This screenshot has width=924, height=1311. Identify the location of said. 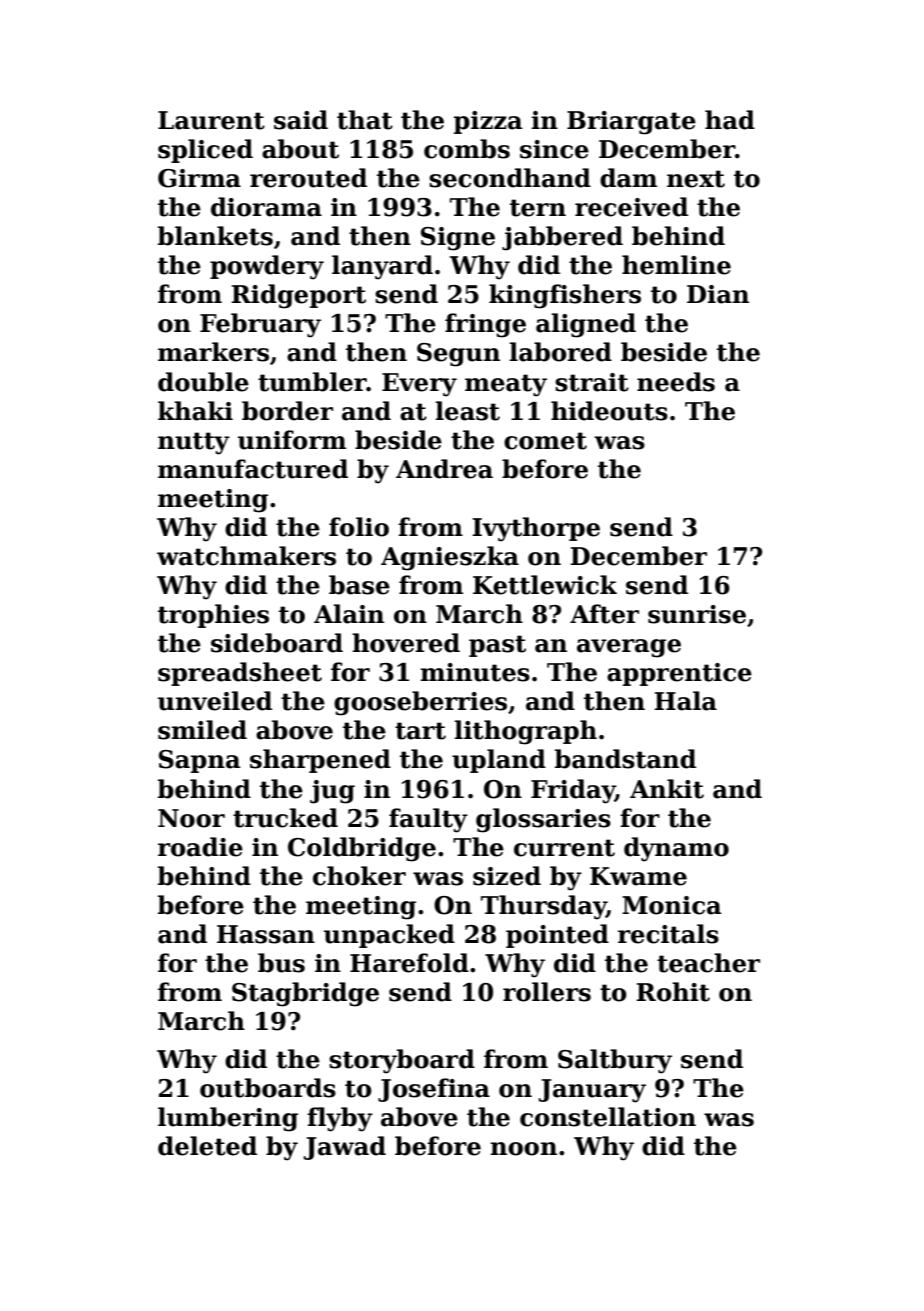
(301, 120).
